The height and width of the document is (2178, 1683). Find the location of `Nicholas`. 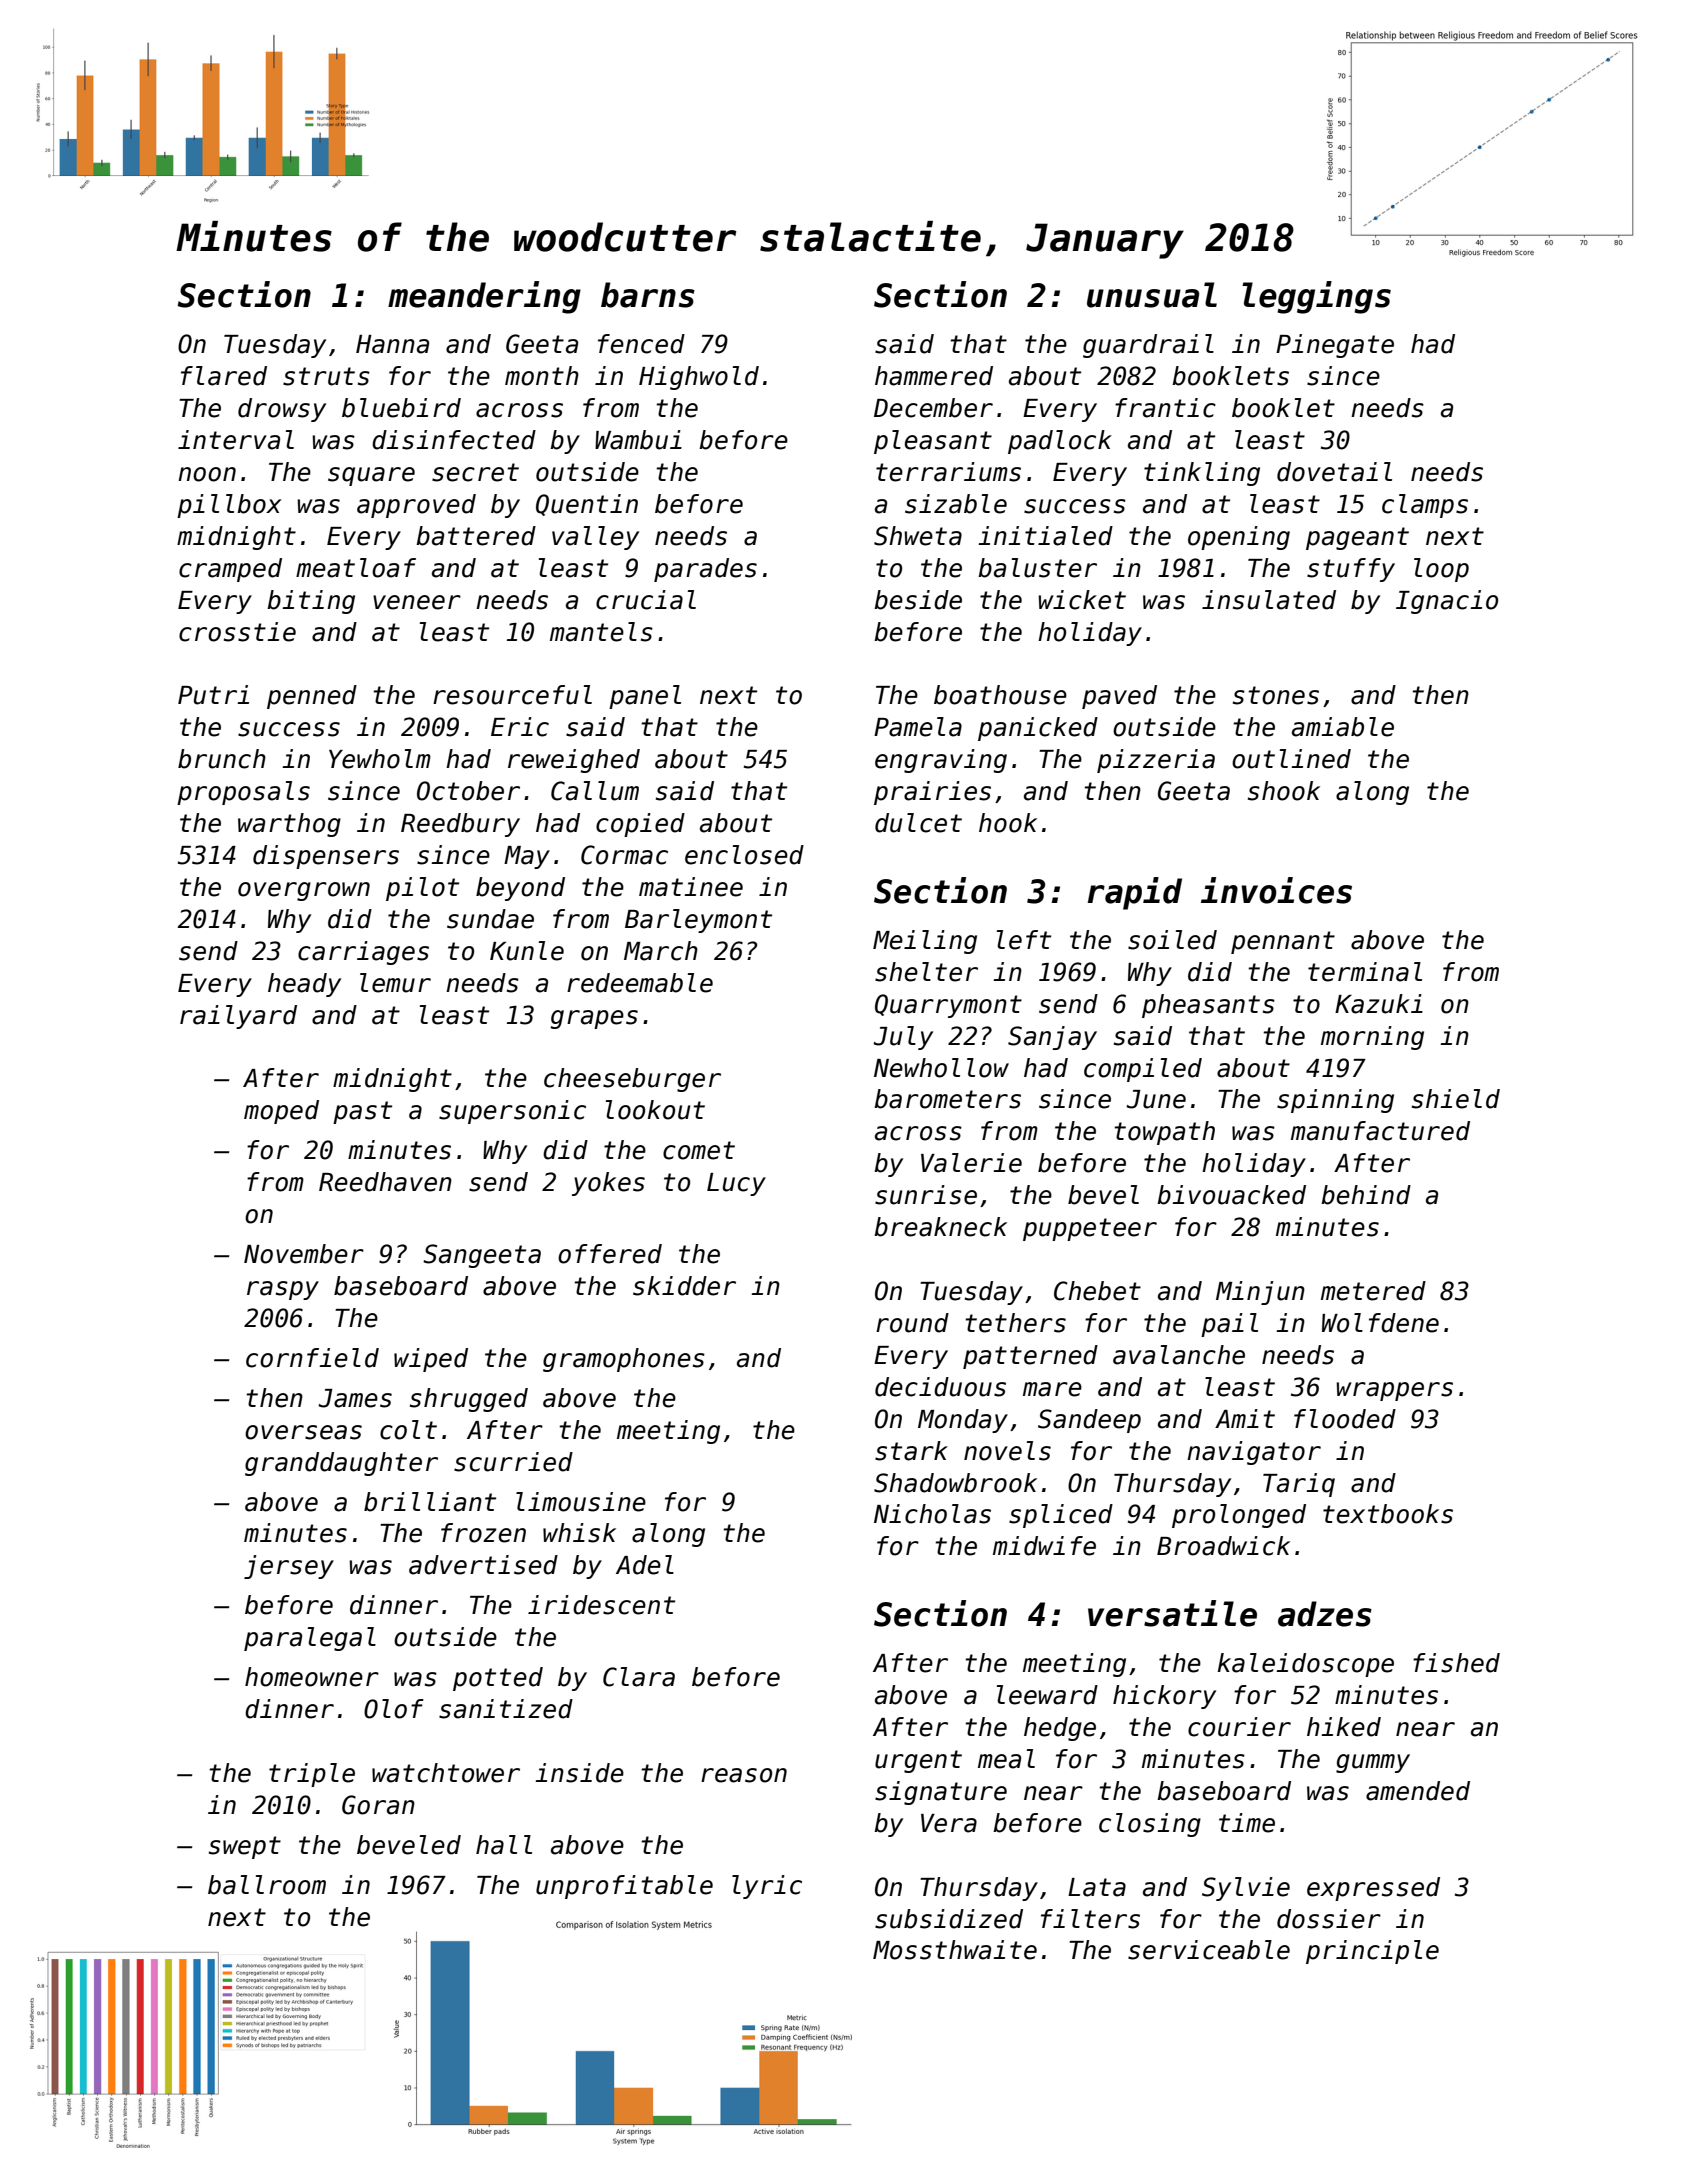

Nicholas is located at coordinates (932, 1514).
